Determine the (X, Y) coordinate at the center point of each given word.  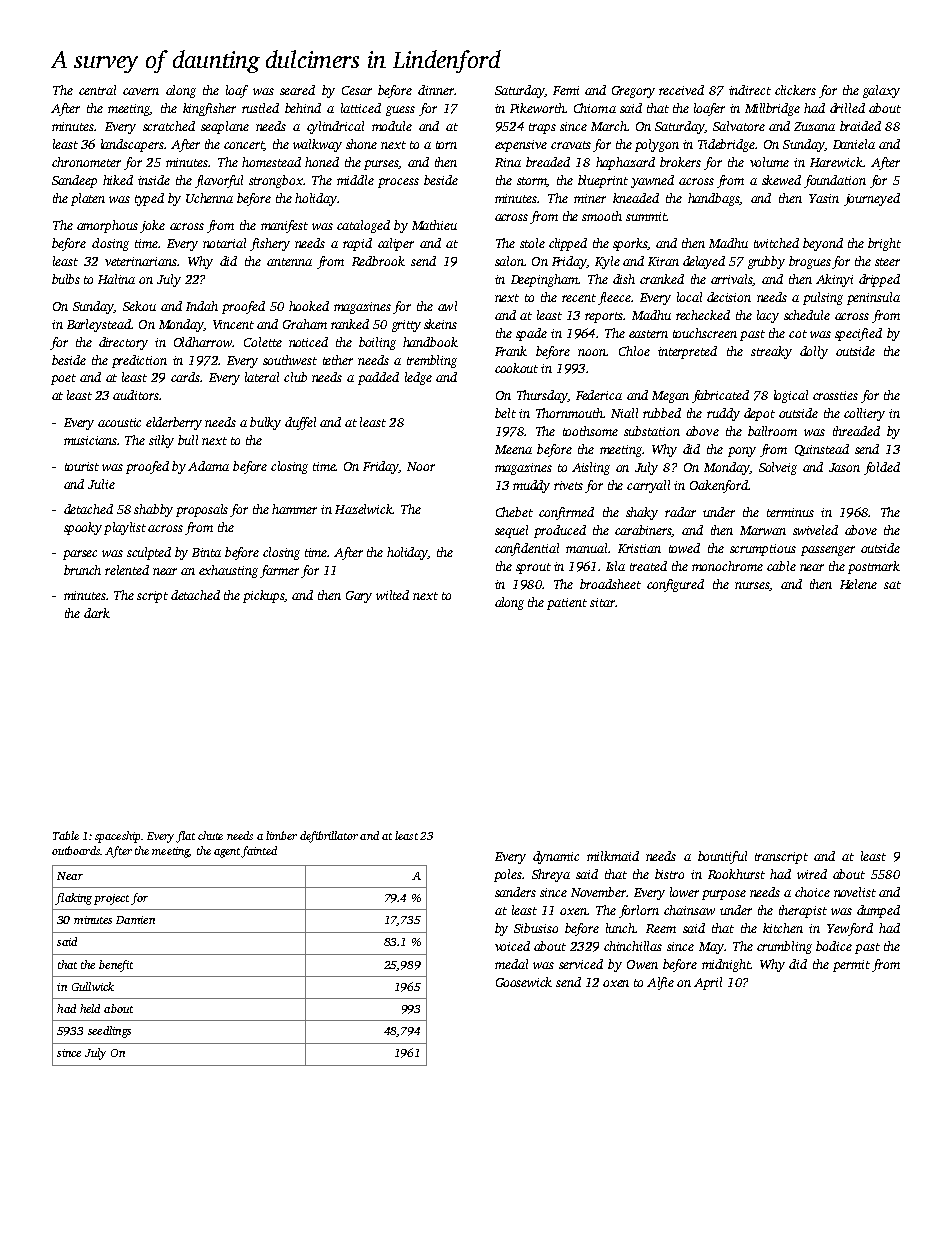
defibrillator (329, 837)
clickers (795, 90)
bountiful (722, 857)
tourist (82, 466)
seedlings (109, 1032)
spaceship (117, 837)
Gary (359, 597)
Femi (566, 90)
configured (675, 585)
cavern (141, 91)
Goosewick (524, 982)
